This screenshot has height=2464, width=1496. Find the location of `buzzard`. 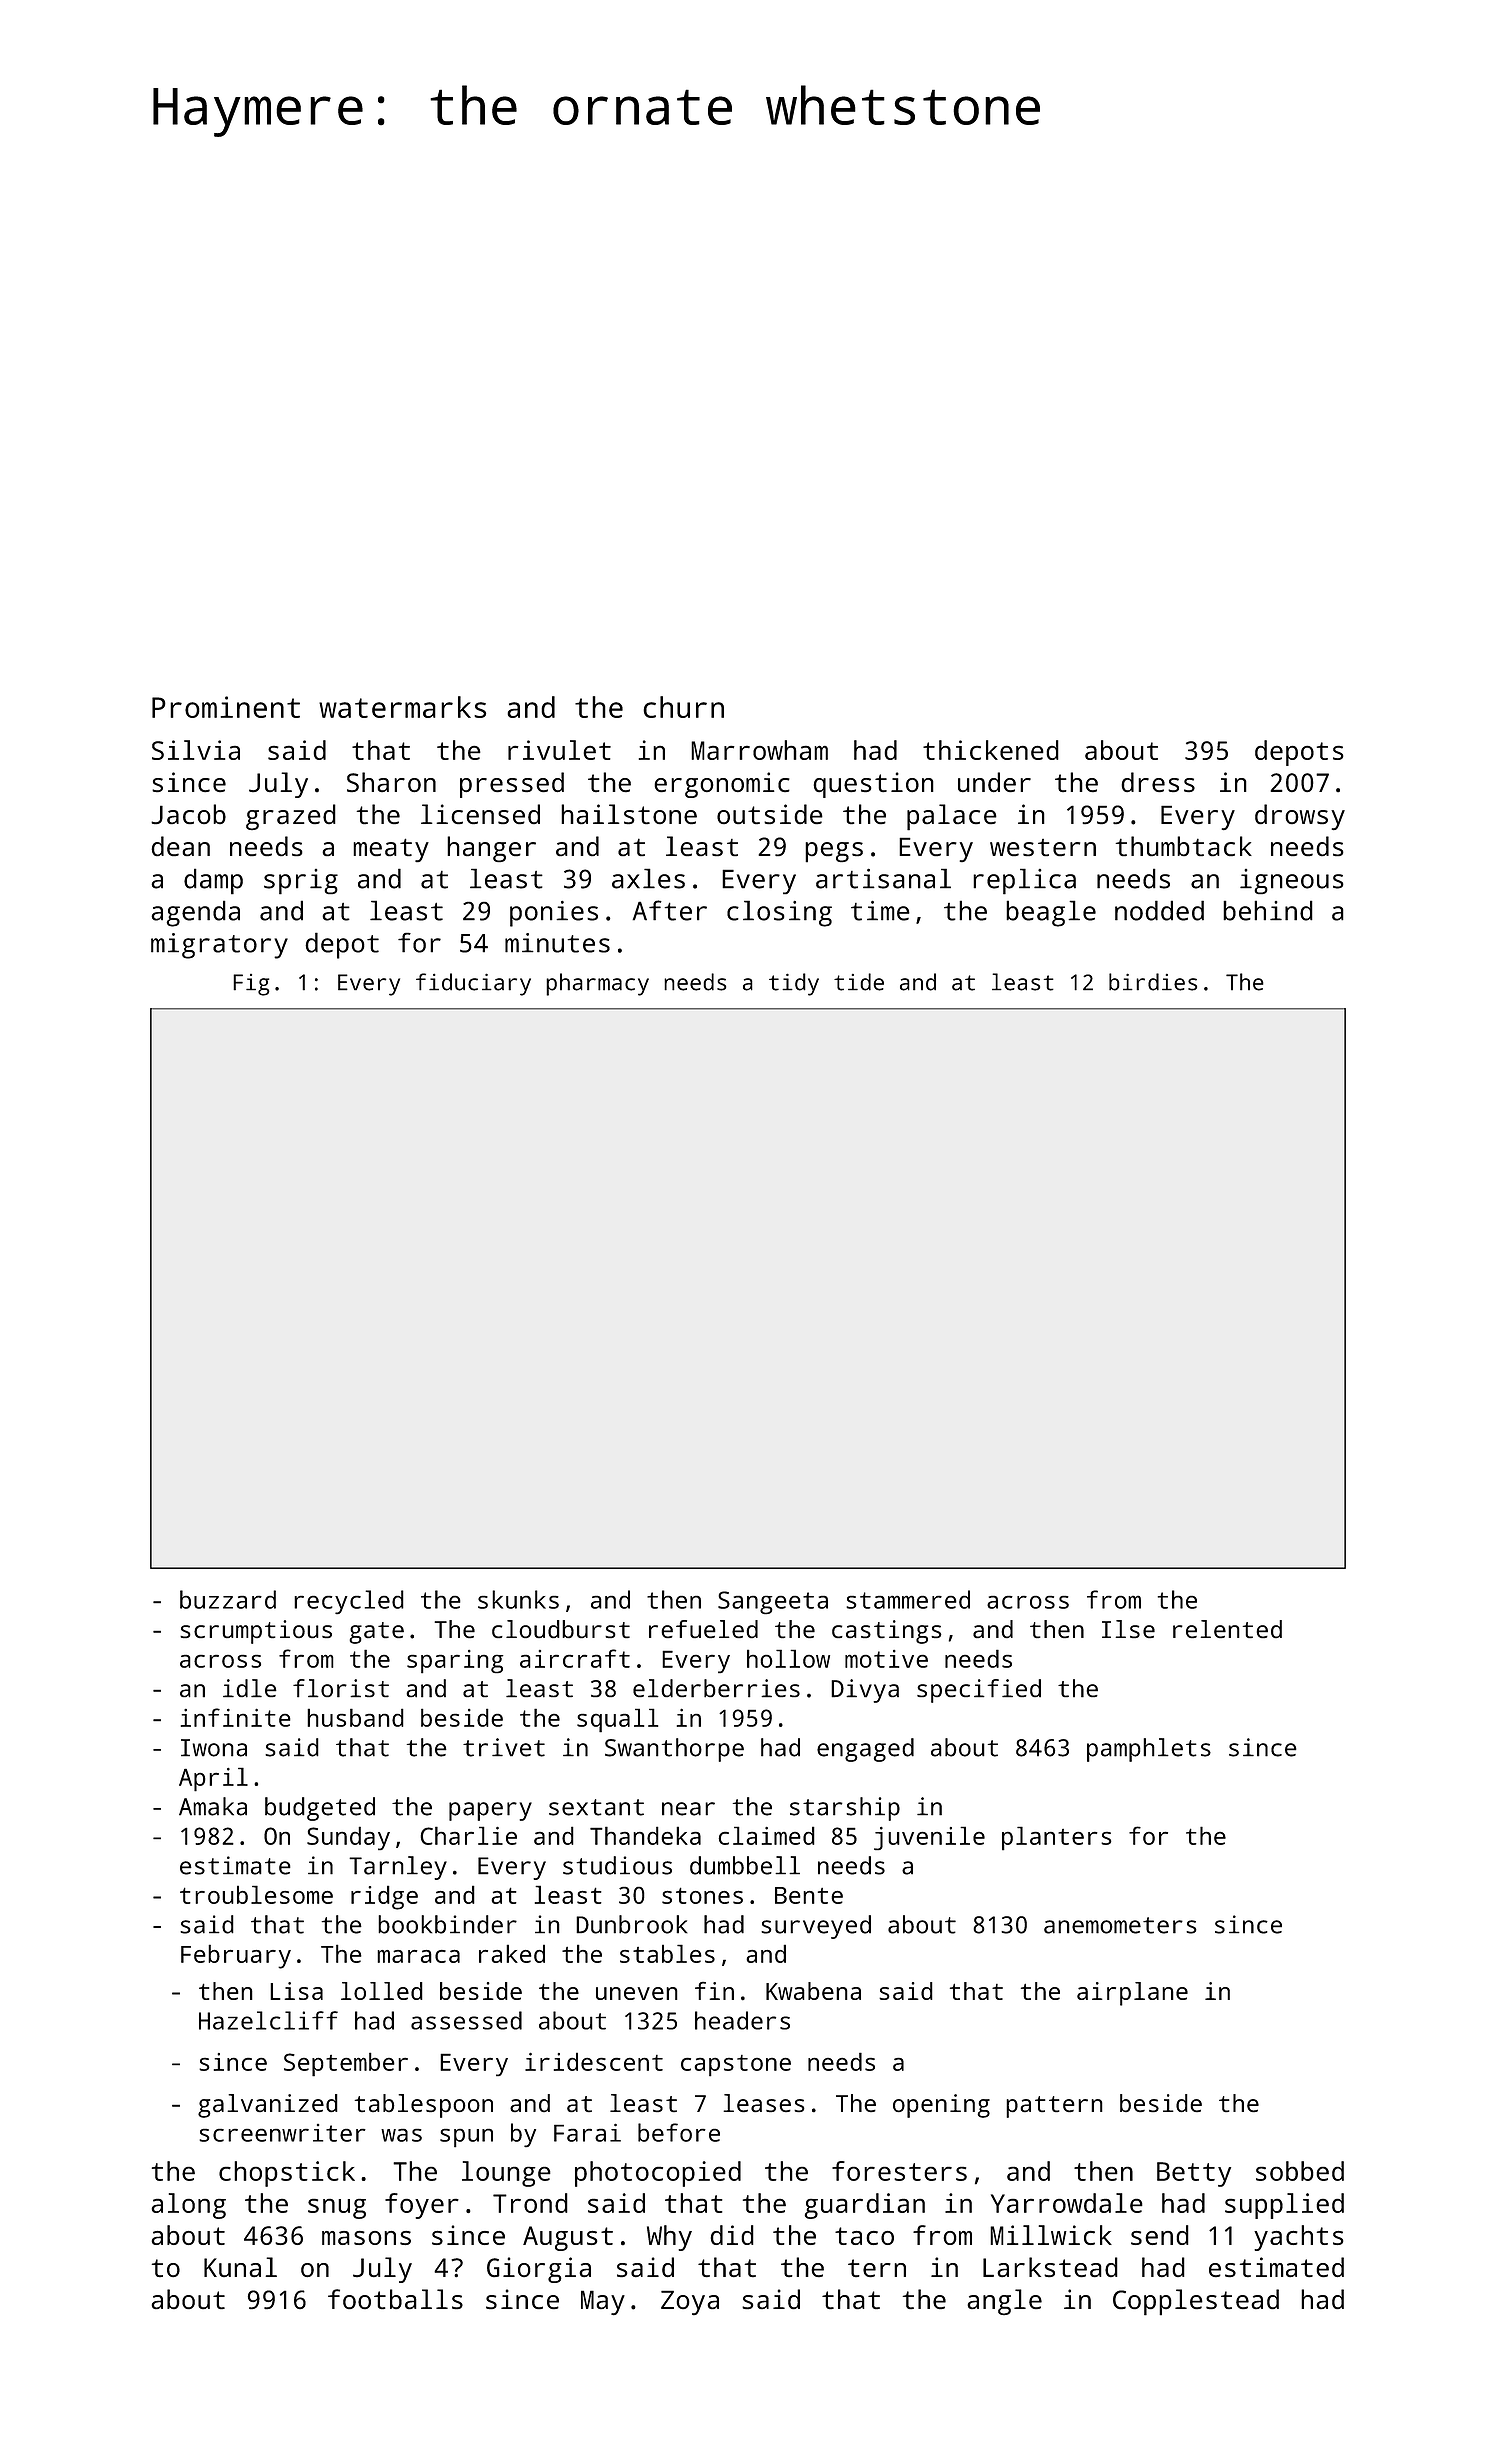

buzzard is located at coordinates (228, 1599).
